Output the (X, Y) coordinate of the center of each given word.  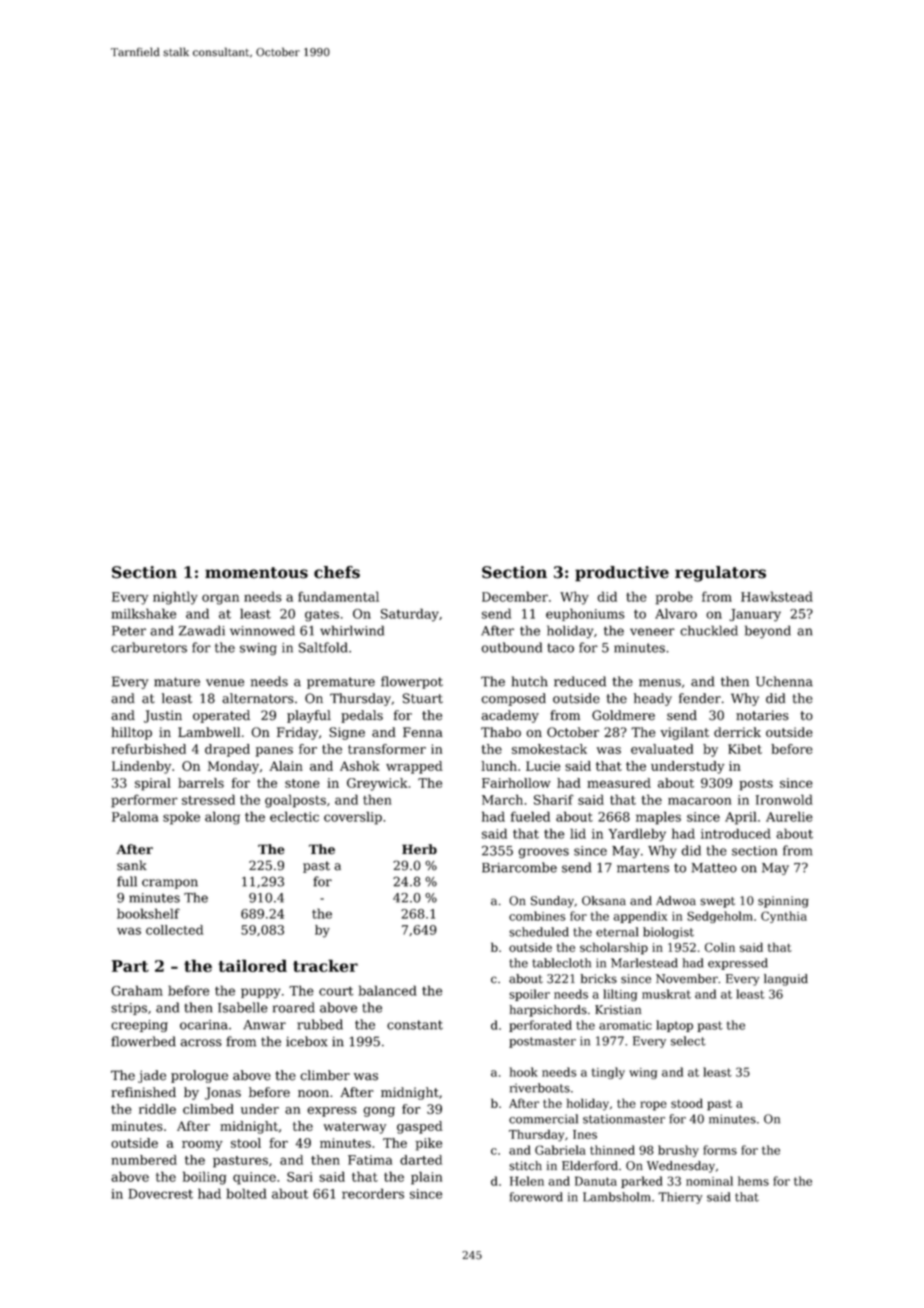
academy (510, 716)
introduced (736, 833)
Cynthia (784, 917)
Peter (129, 631)
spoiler (529, 995)
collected (174, 930)
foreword (536, 1197)
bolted (246, 1193)
